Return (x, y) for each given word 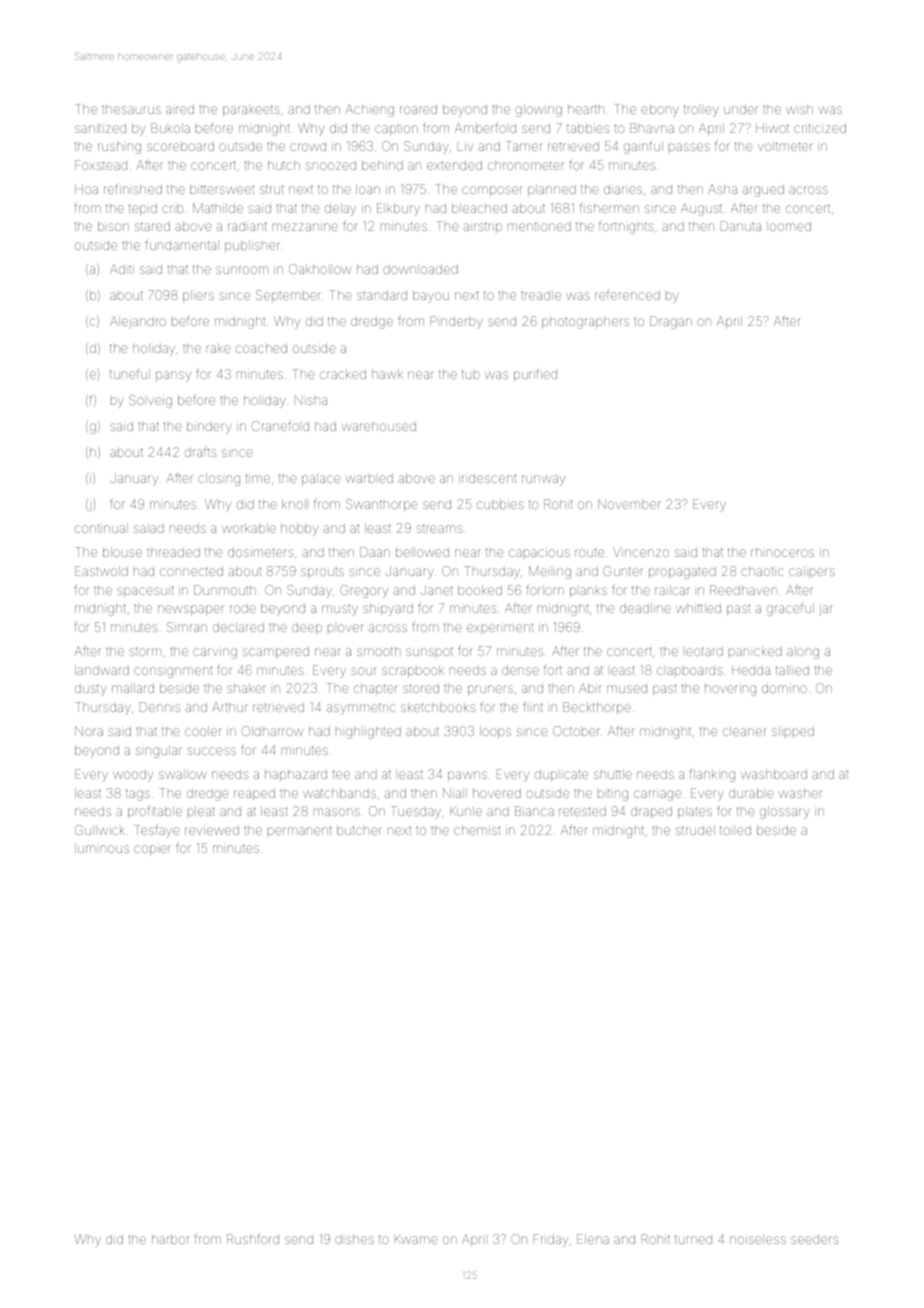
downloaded (420, 269)
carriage (658, 795)
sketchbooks (438, 707)
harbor (170, 1239)
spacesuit (145, 591)
